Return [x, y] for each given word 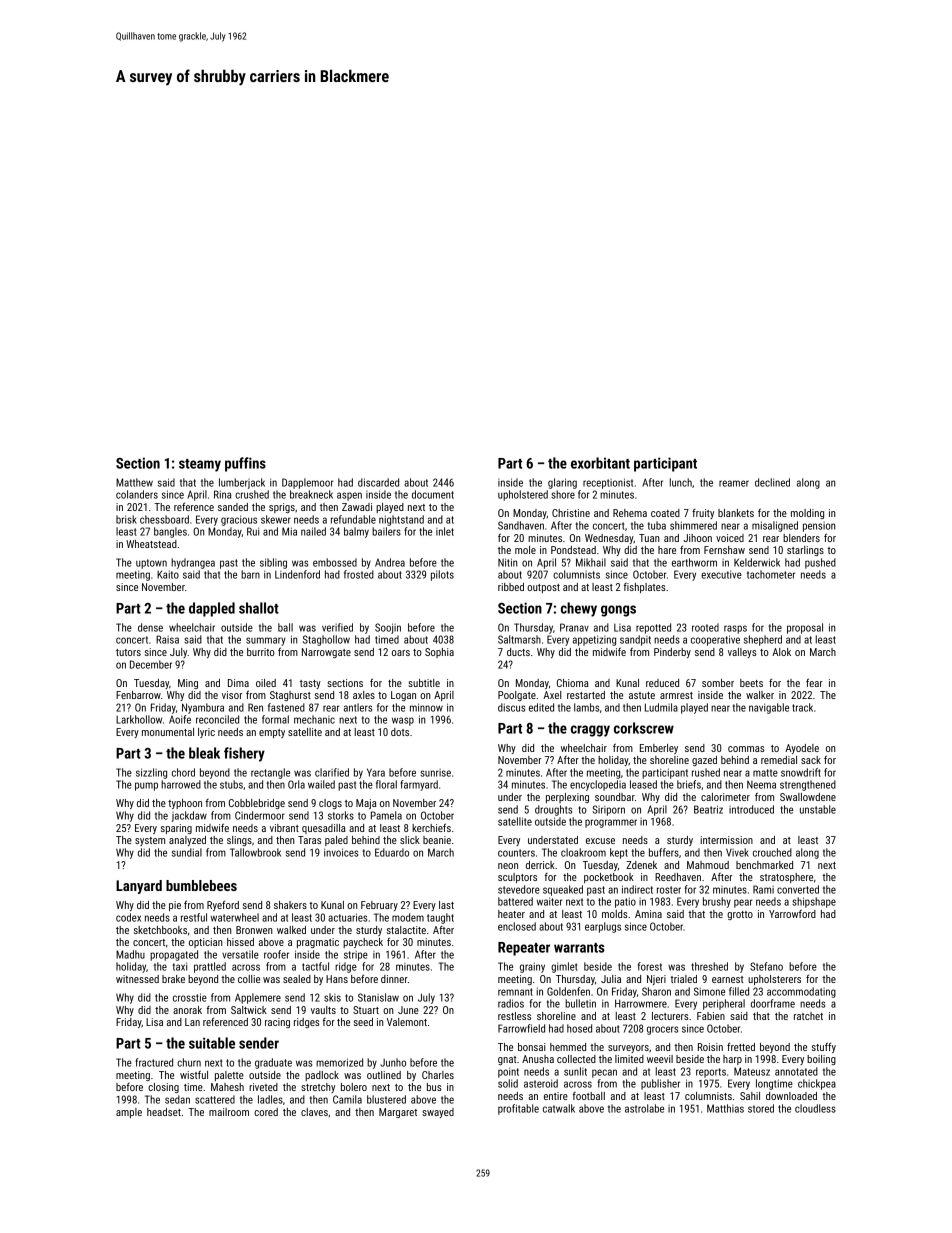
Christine [571, 513]
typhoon [185, 804]
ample [129, 1113]
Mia [289, 531]
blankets [736, 513]
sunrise [435, 773]
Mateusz [752, 1071]
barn [250, 574]
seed [363, 1022]
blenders [801, 538]
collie [249, 979]
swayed [438, 1113]
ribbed [511, 587]
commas [746, 749]
